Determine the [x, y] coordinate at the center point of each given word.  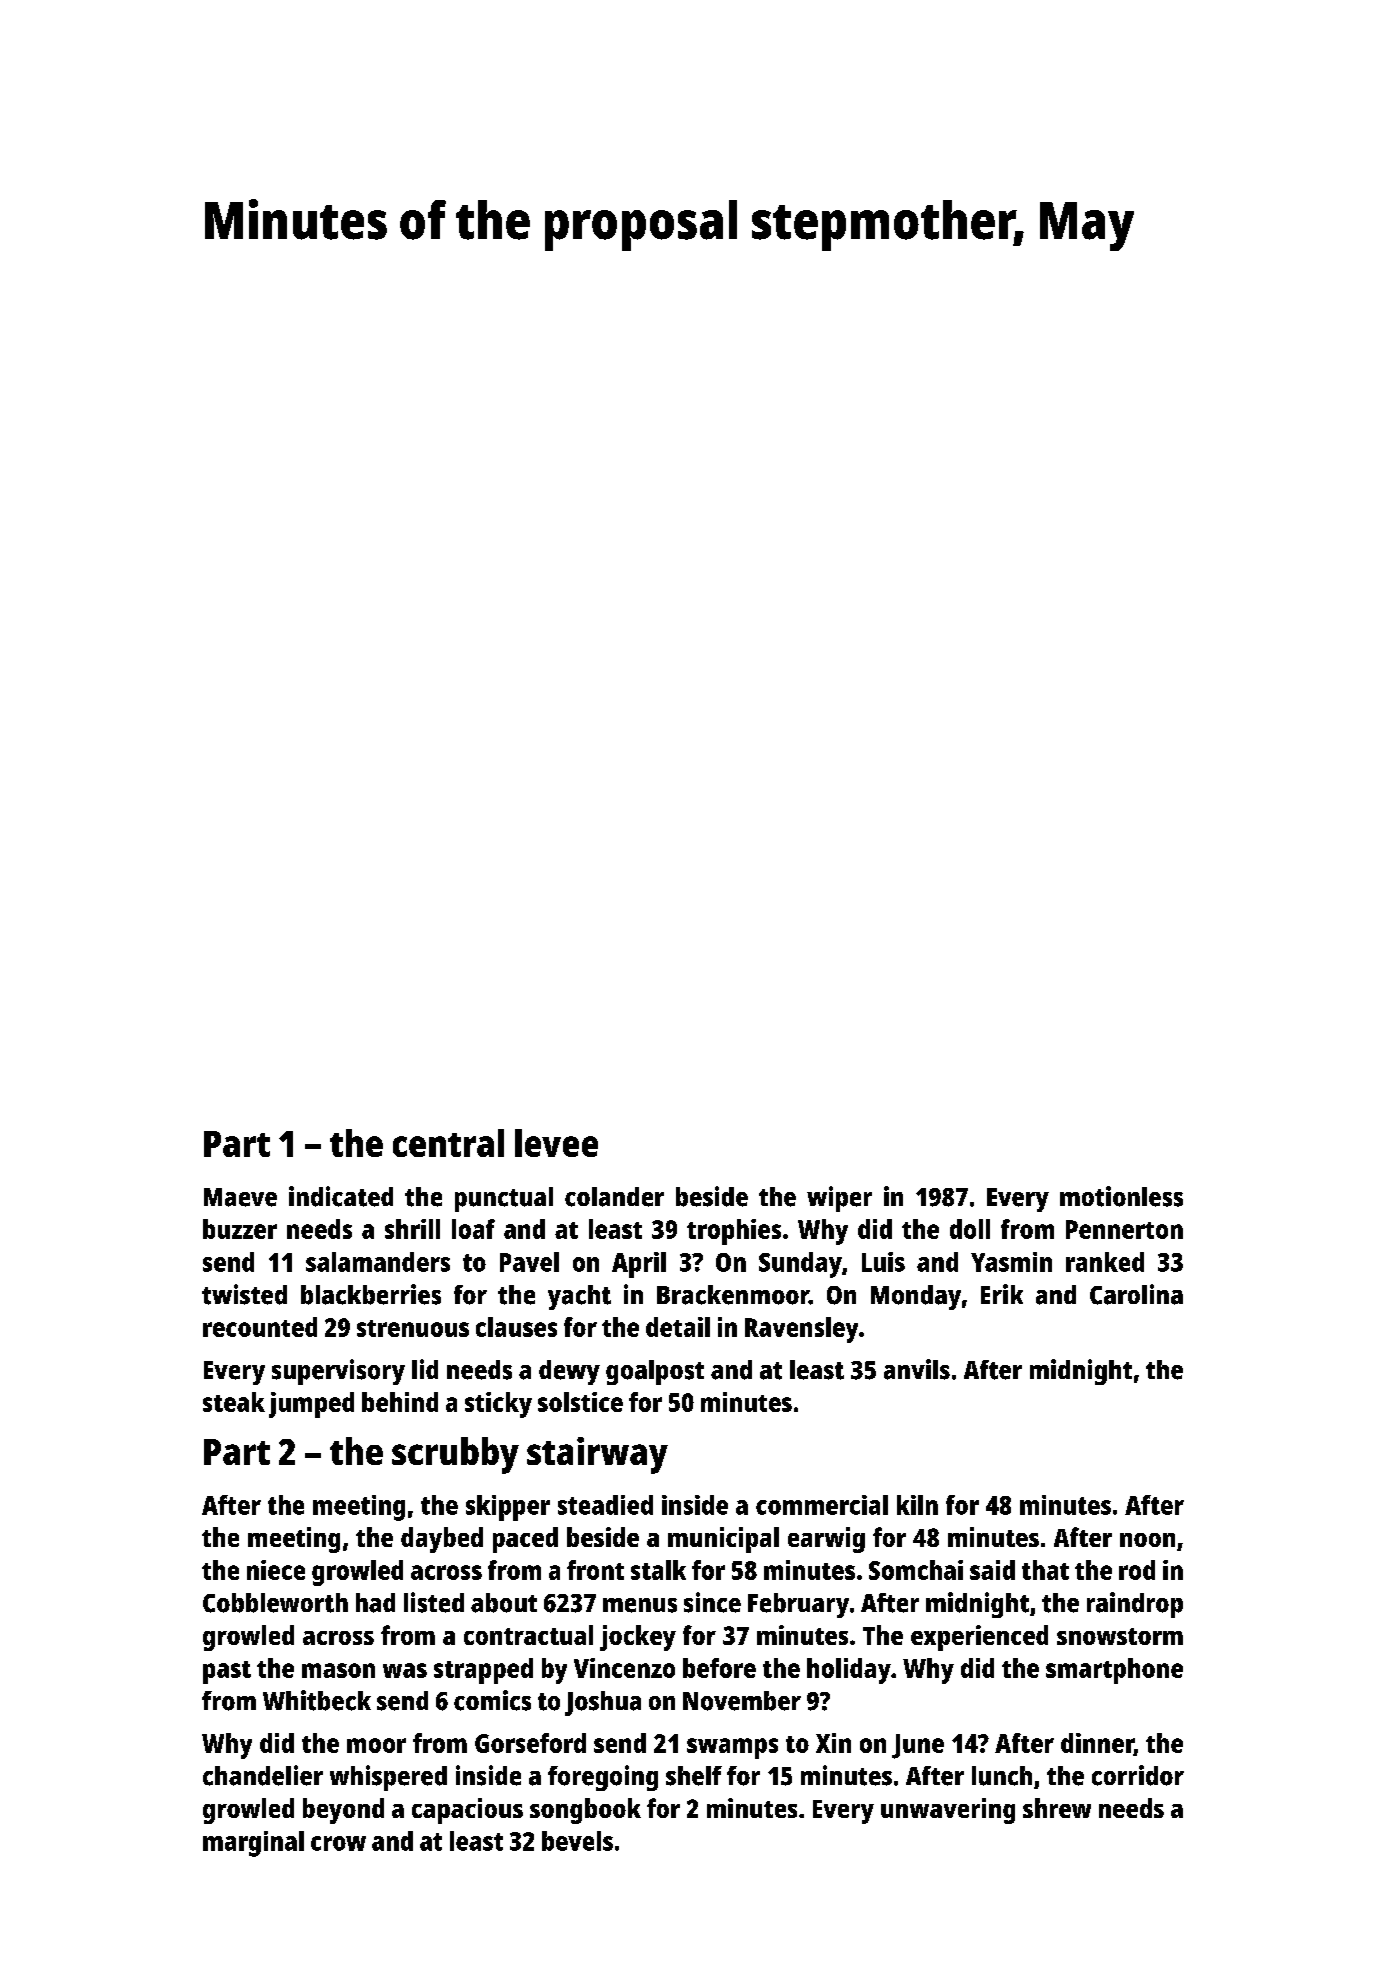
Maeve [240, 1197]
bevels [577, 1841]
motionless [1121, 1196]
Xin [833, 1743]
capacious [467, 1811]
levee [556, 1143]
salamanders [378, 1262]
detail [678, 1327]
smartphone [1114, 1671]
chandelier [263, 1775]
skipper [508, 1508]
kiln [917, 1505]
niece [276, 1570]
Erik [1002, 1294]
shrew [1057, 1808]
